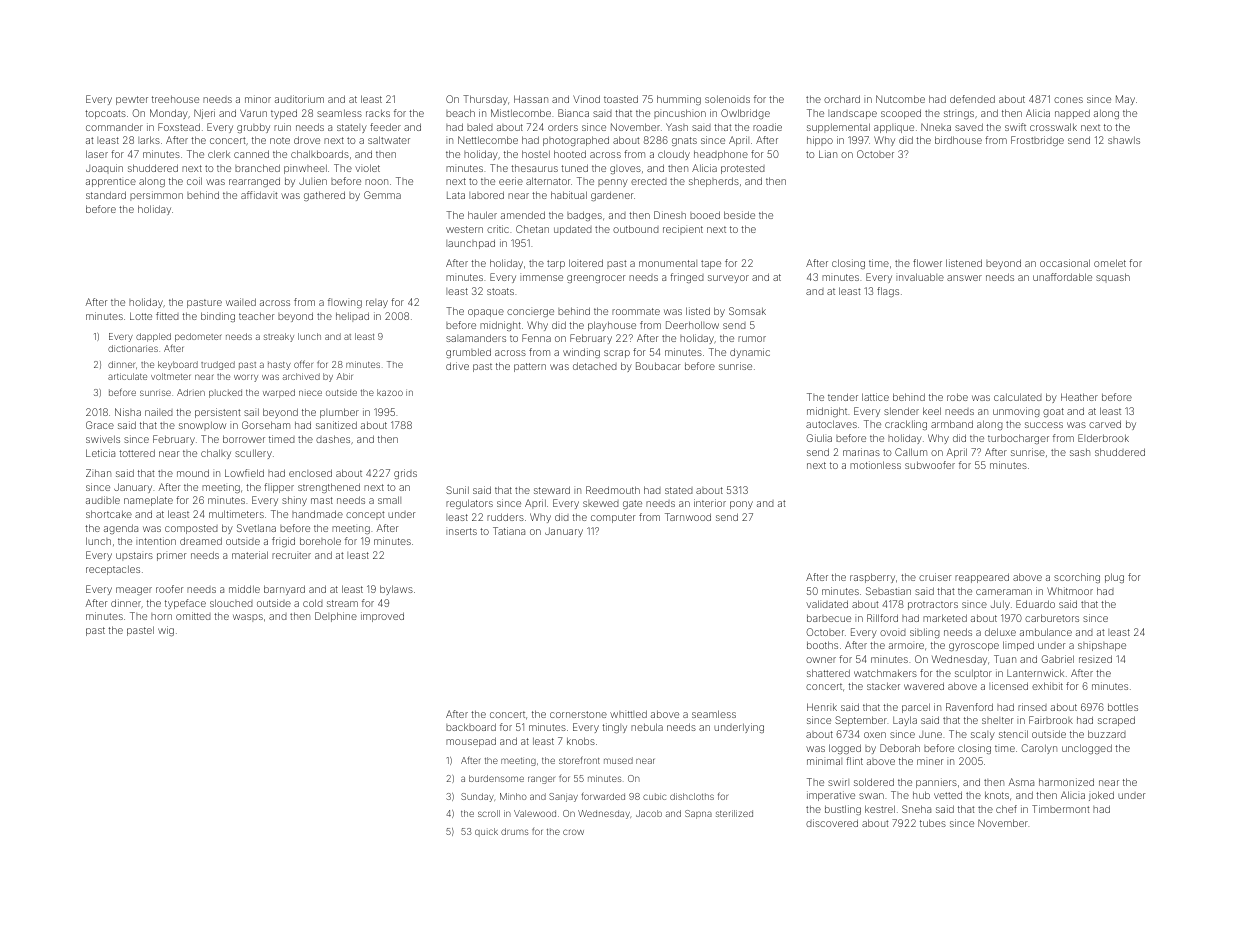 This page has height=952, width=1233. What do you see at coordinates (241, 302) in the page?
I see `wailed` at bounding box center [241, 302].
